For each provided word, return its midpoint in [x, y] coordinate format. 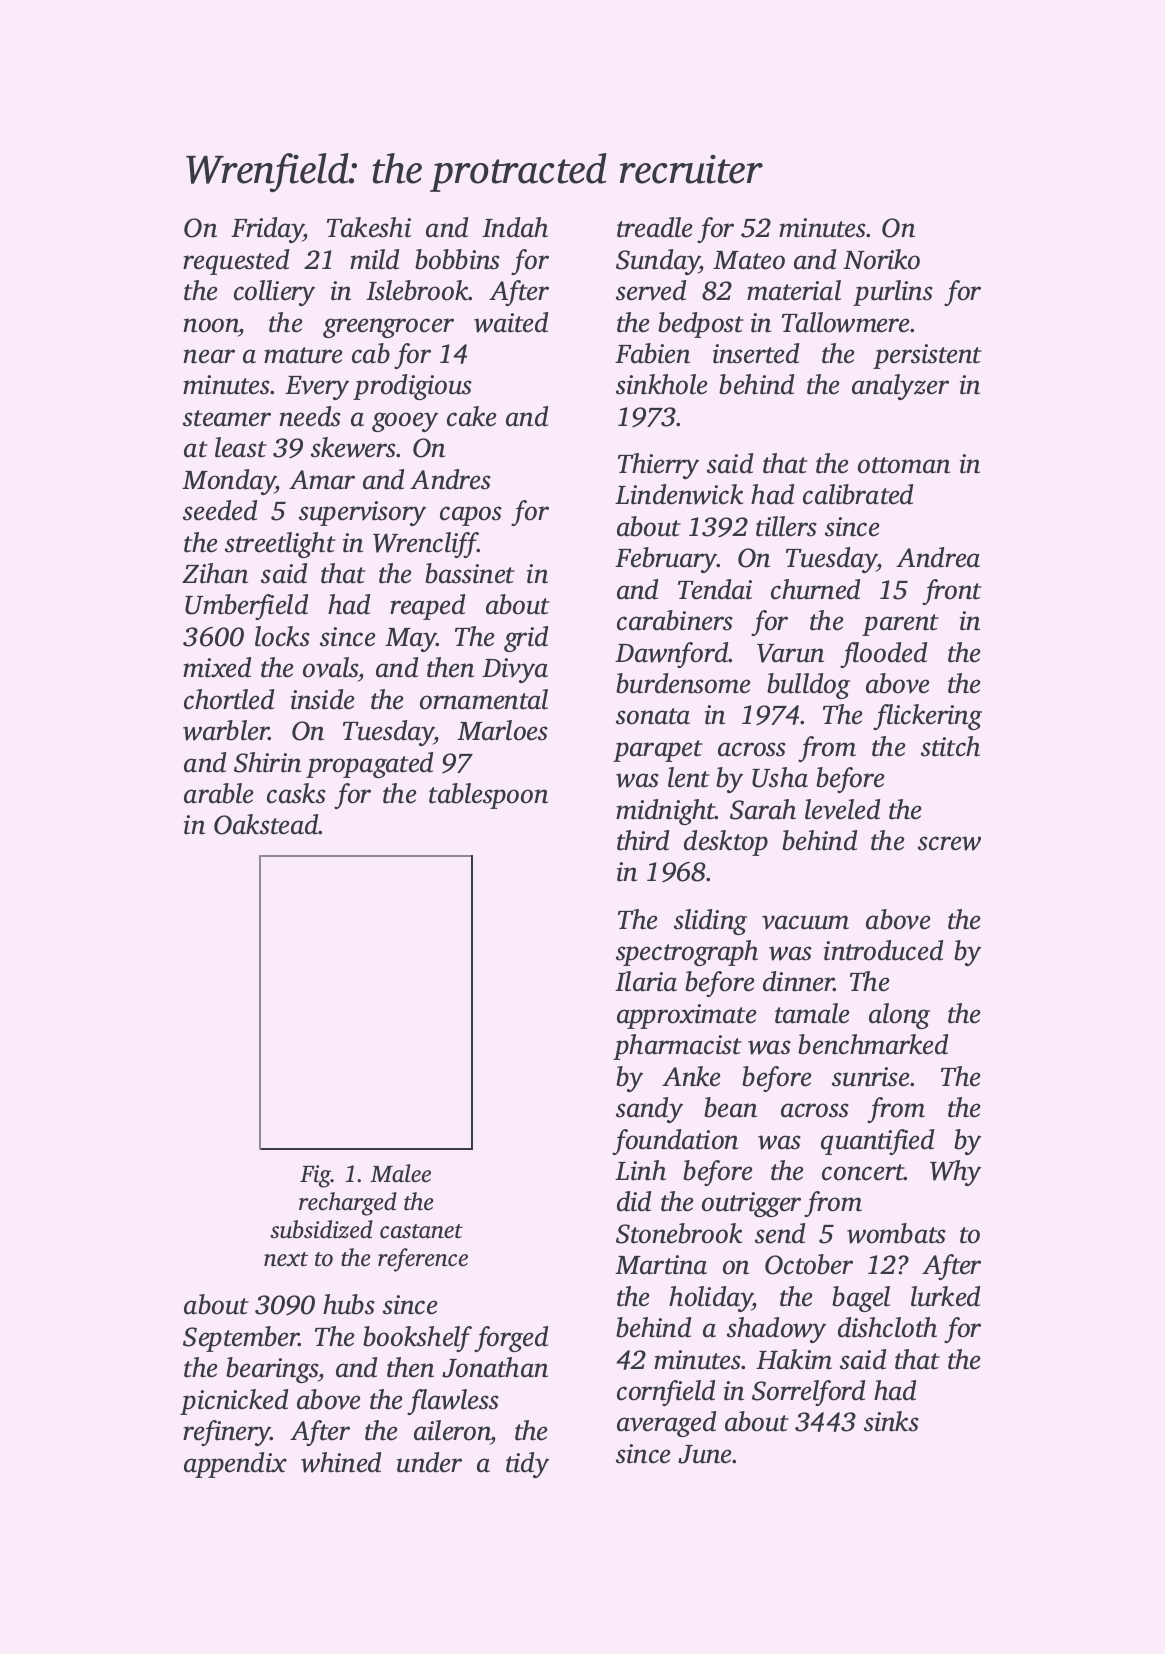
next [286, 1259]
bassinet [470, 573]
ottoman [904, 465]
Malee [400, 1173]
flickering [927, 717]
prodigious [412, 387]
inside [323, 699]
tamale [812, 1013]
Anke [691, 1076]
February [666, 560]
